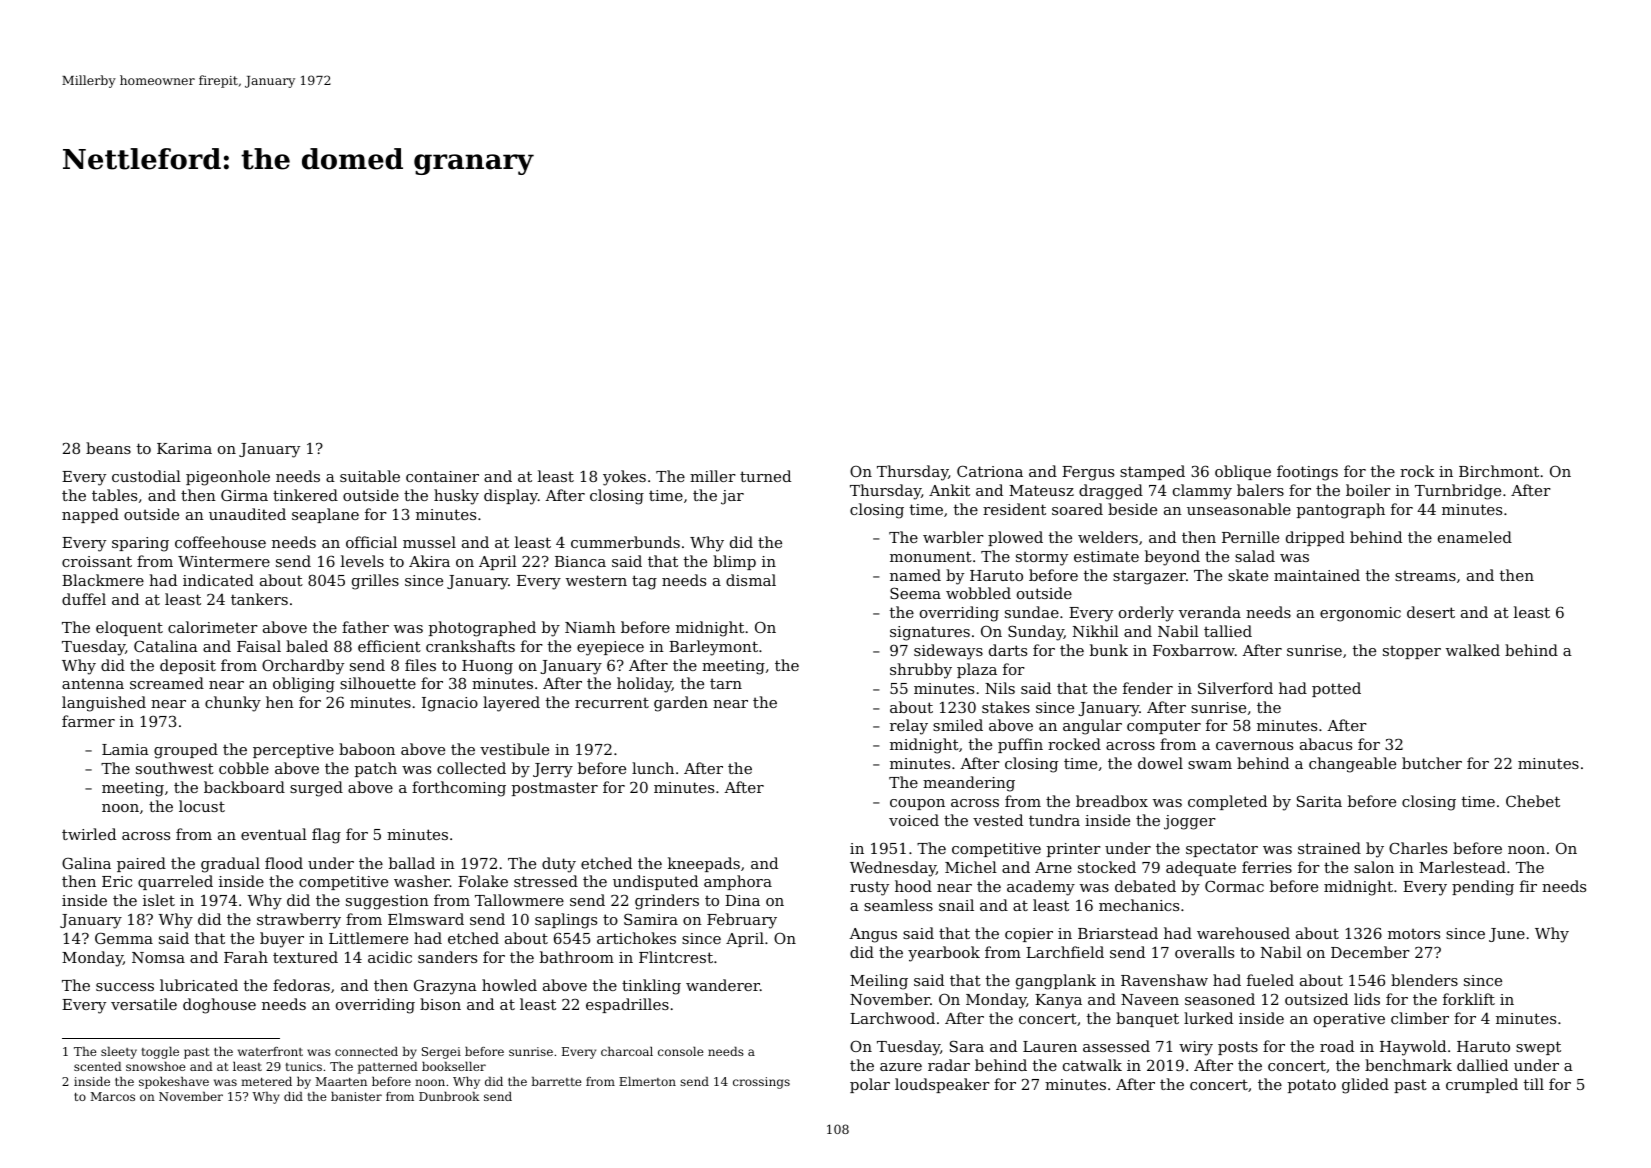 Image resolution: width=1651 pixels, height=1168 pixels. What do you see at coordinates (1222, 850) in the document?
I see `spectator` at bounding box center [1222, 850].
